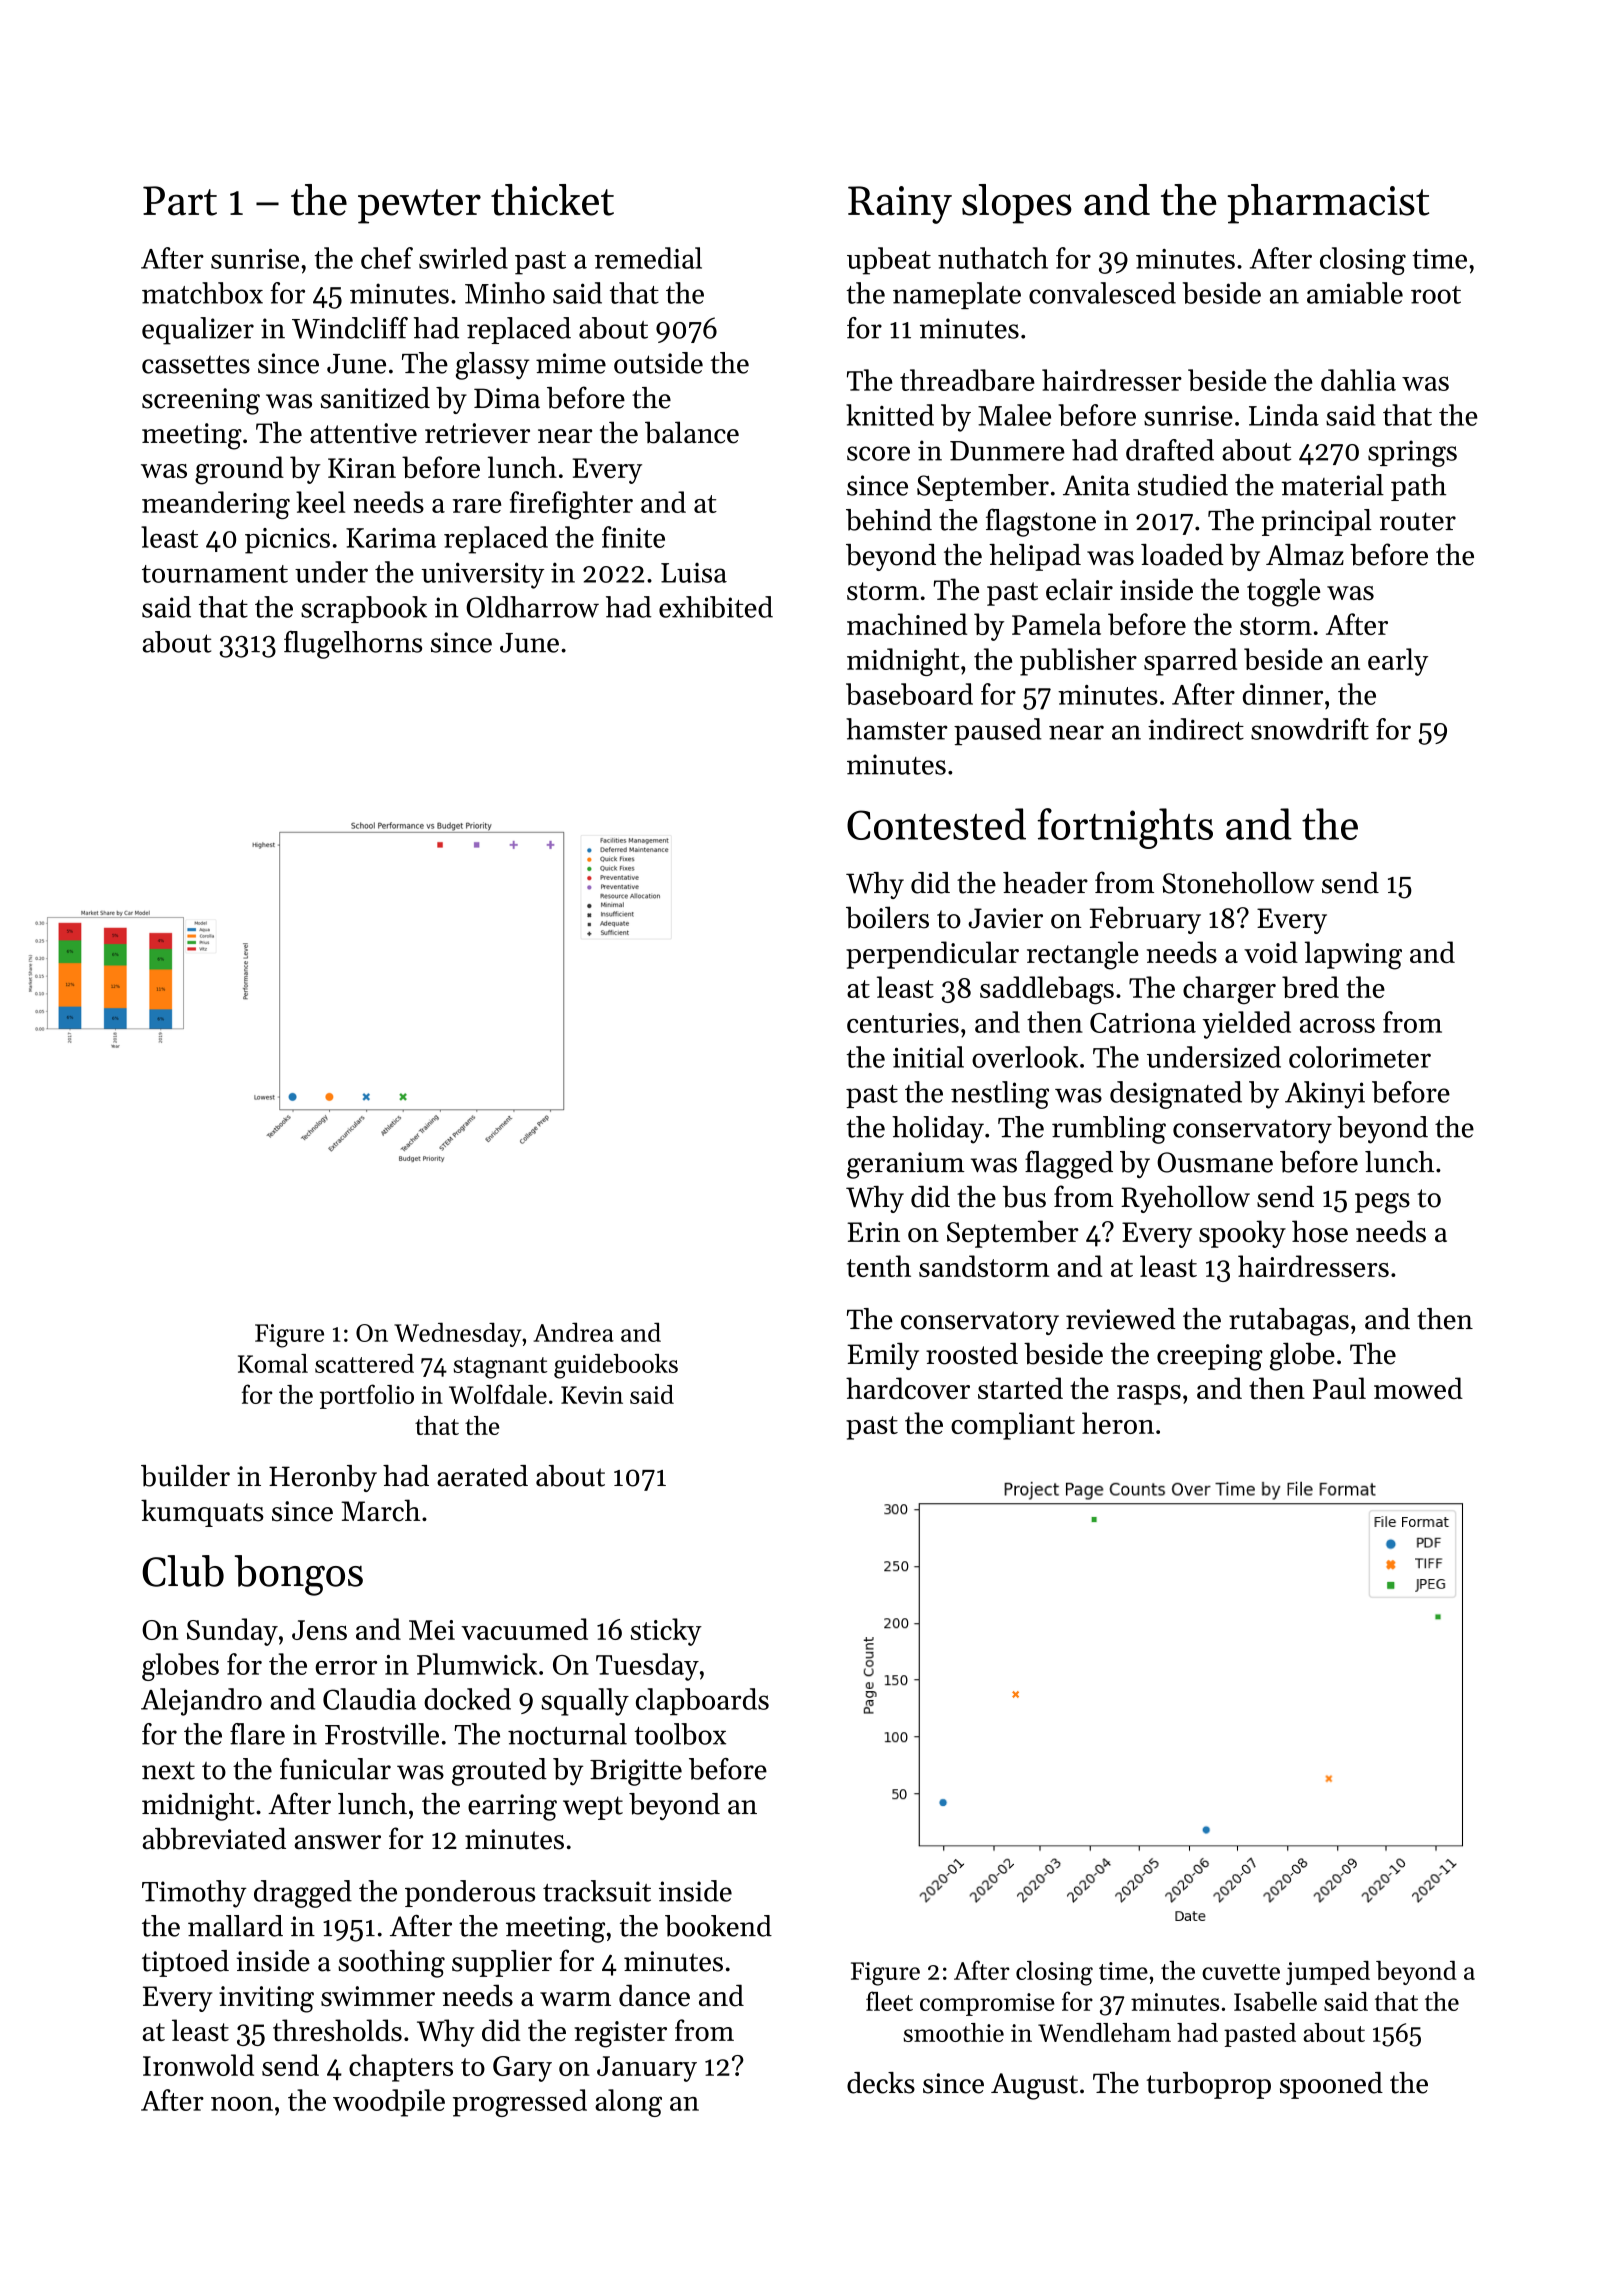 Image resolution: width=1620 pixels, height=2292 pixels. Describe the element at coordinates (1041, 522) in the screenshot. I see `flagstone` at that location.
